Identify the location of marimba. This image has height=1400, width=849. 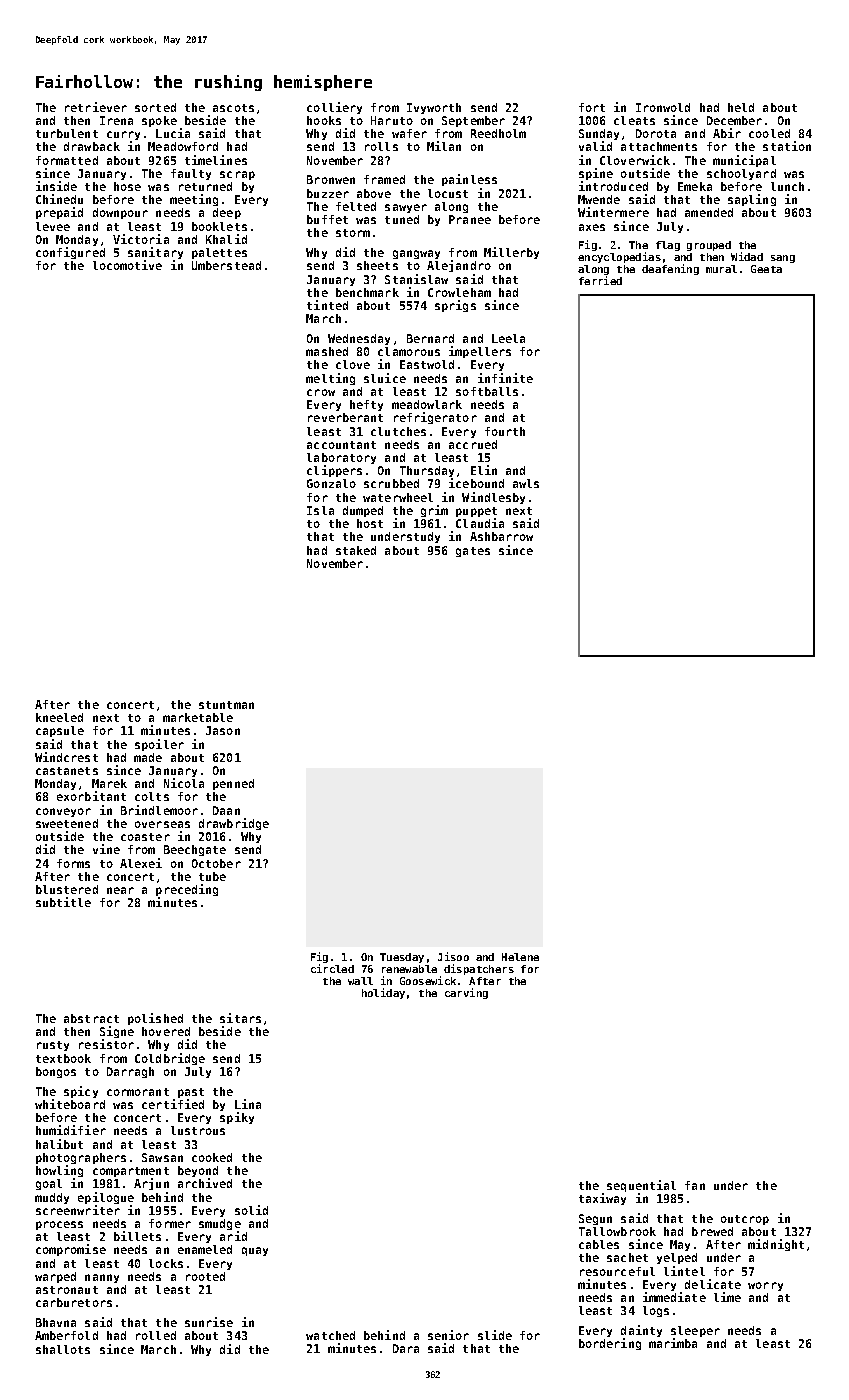
(673, 1343).
